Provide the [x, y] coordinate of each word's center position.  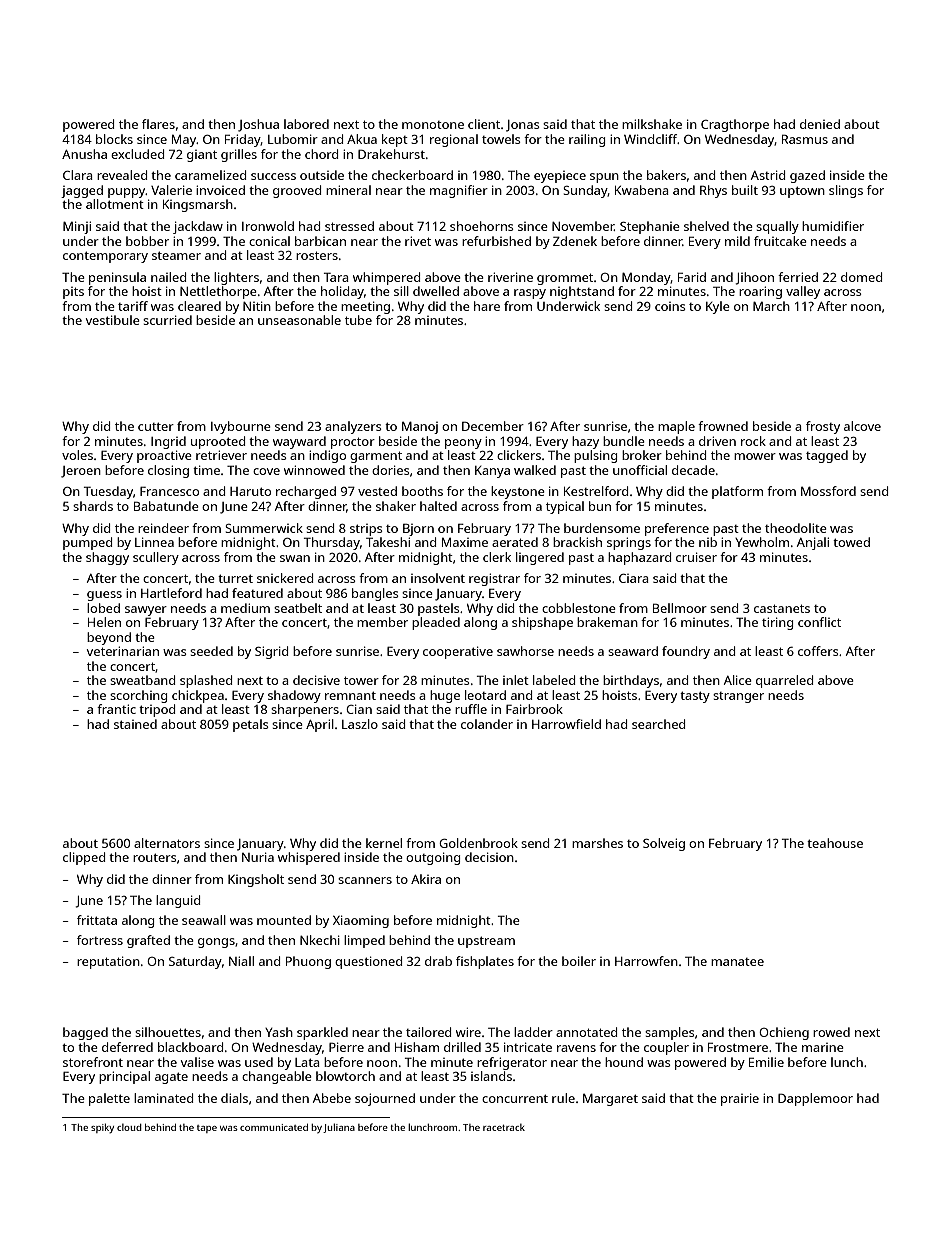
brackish [577, 542]
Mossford [828, 491]
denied [820, 124]
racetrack [504, 1127]
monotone [433, 125]
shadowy [294, 696]
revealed [122, 175]
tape [207, 1129]
